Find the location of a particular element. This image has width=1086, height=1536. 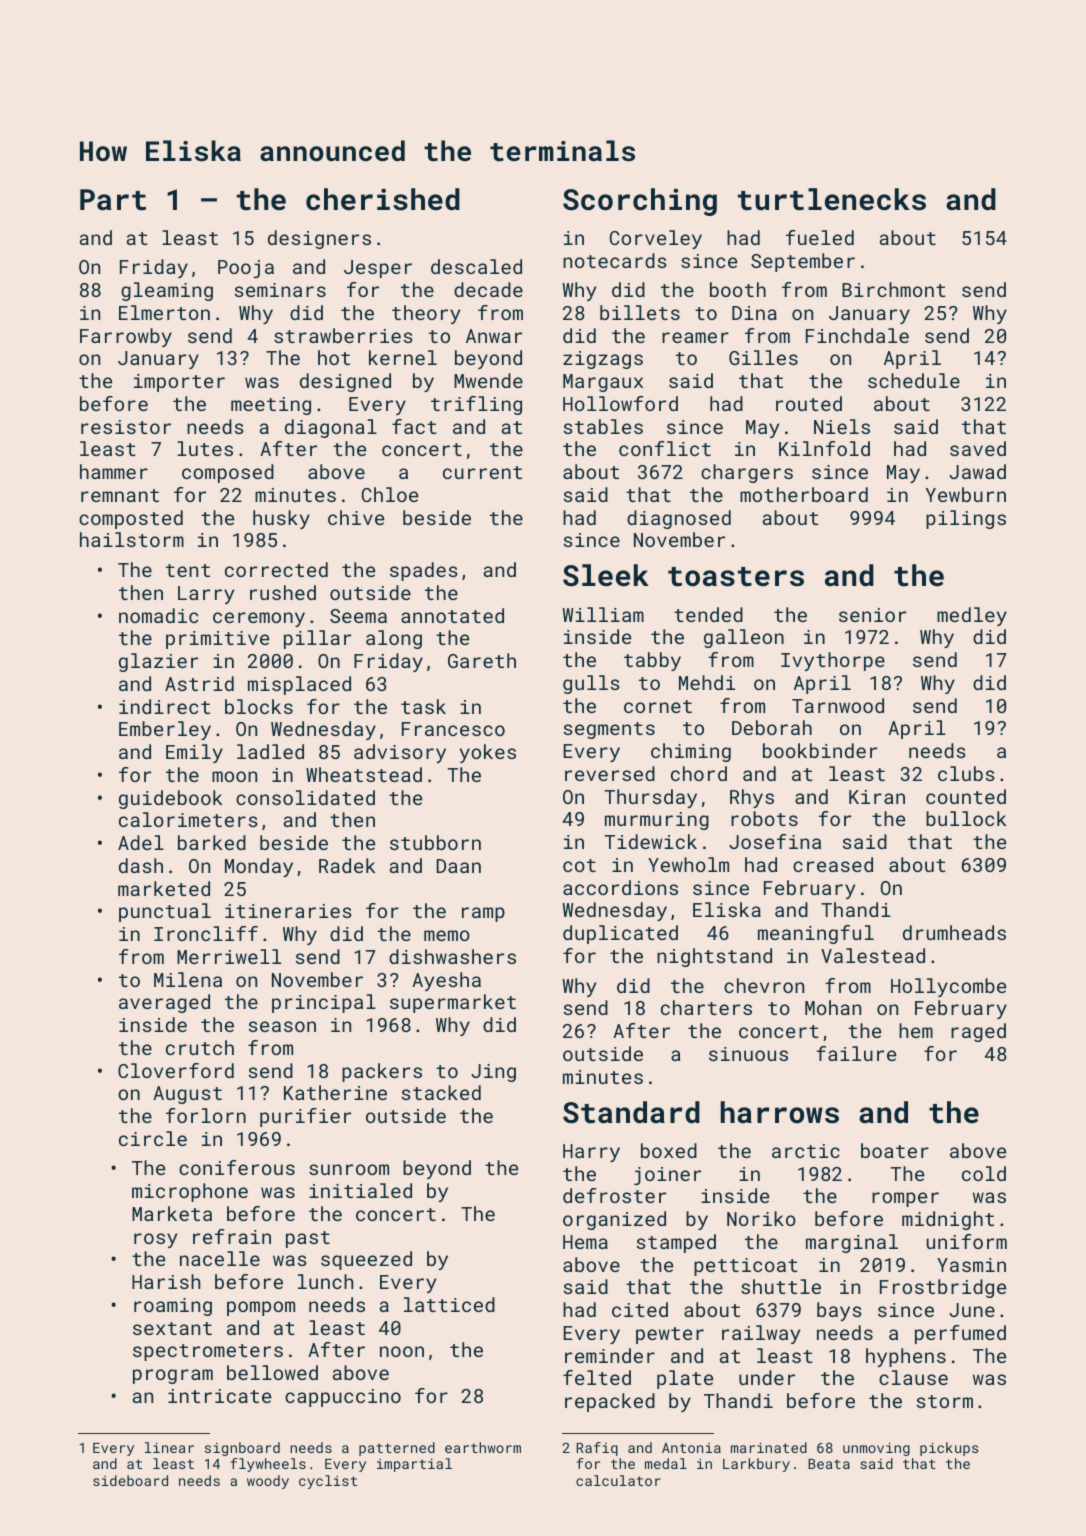

cyclist is located at coordinates (328, 1482).
